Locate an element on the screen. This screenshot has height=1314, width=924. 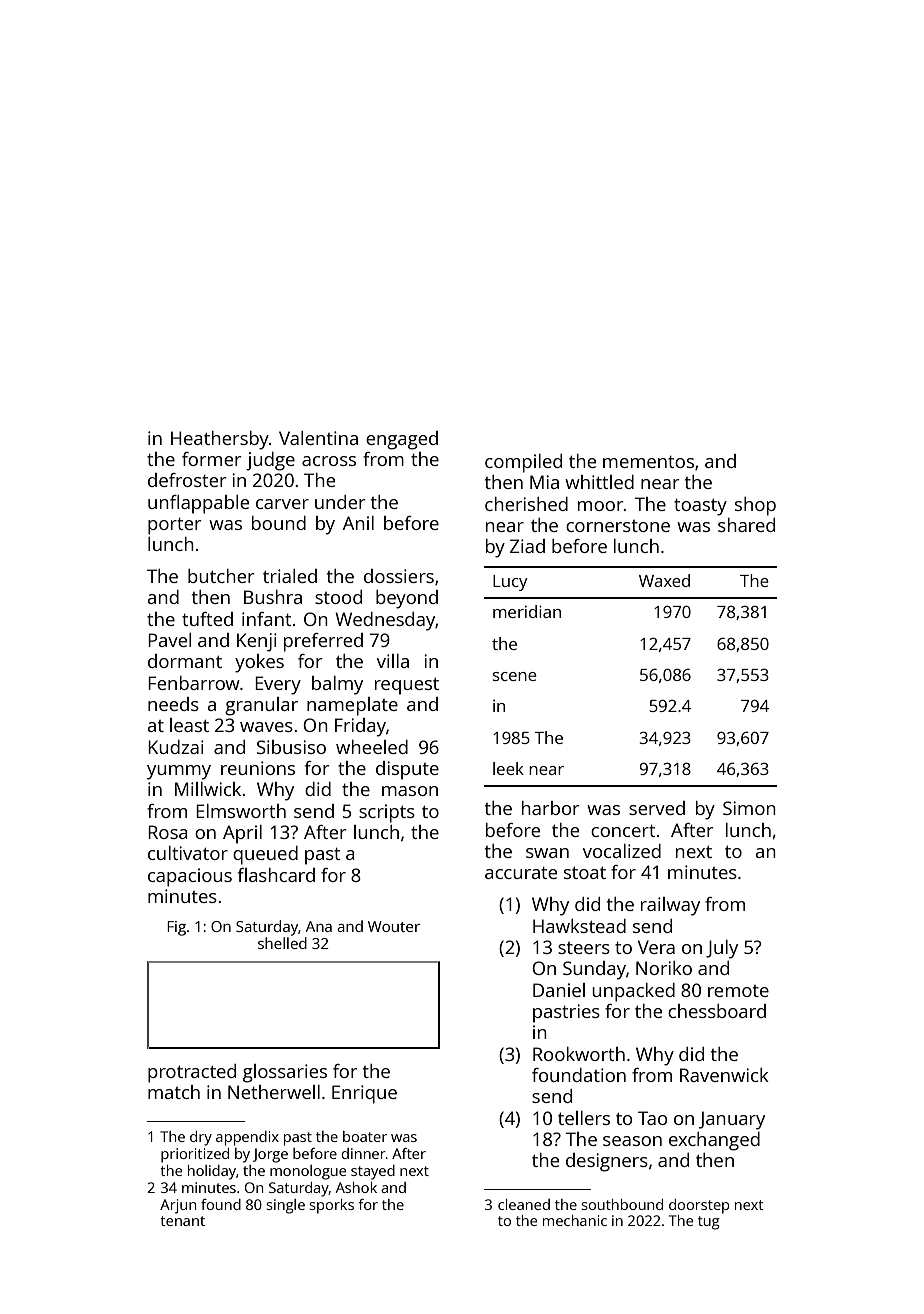
yummy is located at coordinates (179, 772).
